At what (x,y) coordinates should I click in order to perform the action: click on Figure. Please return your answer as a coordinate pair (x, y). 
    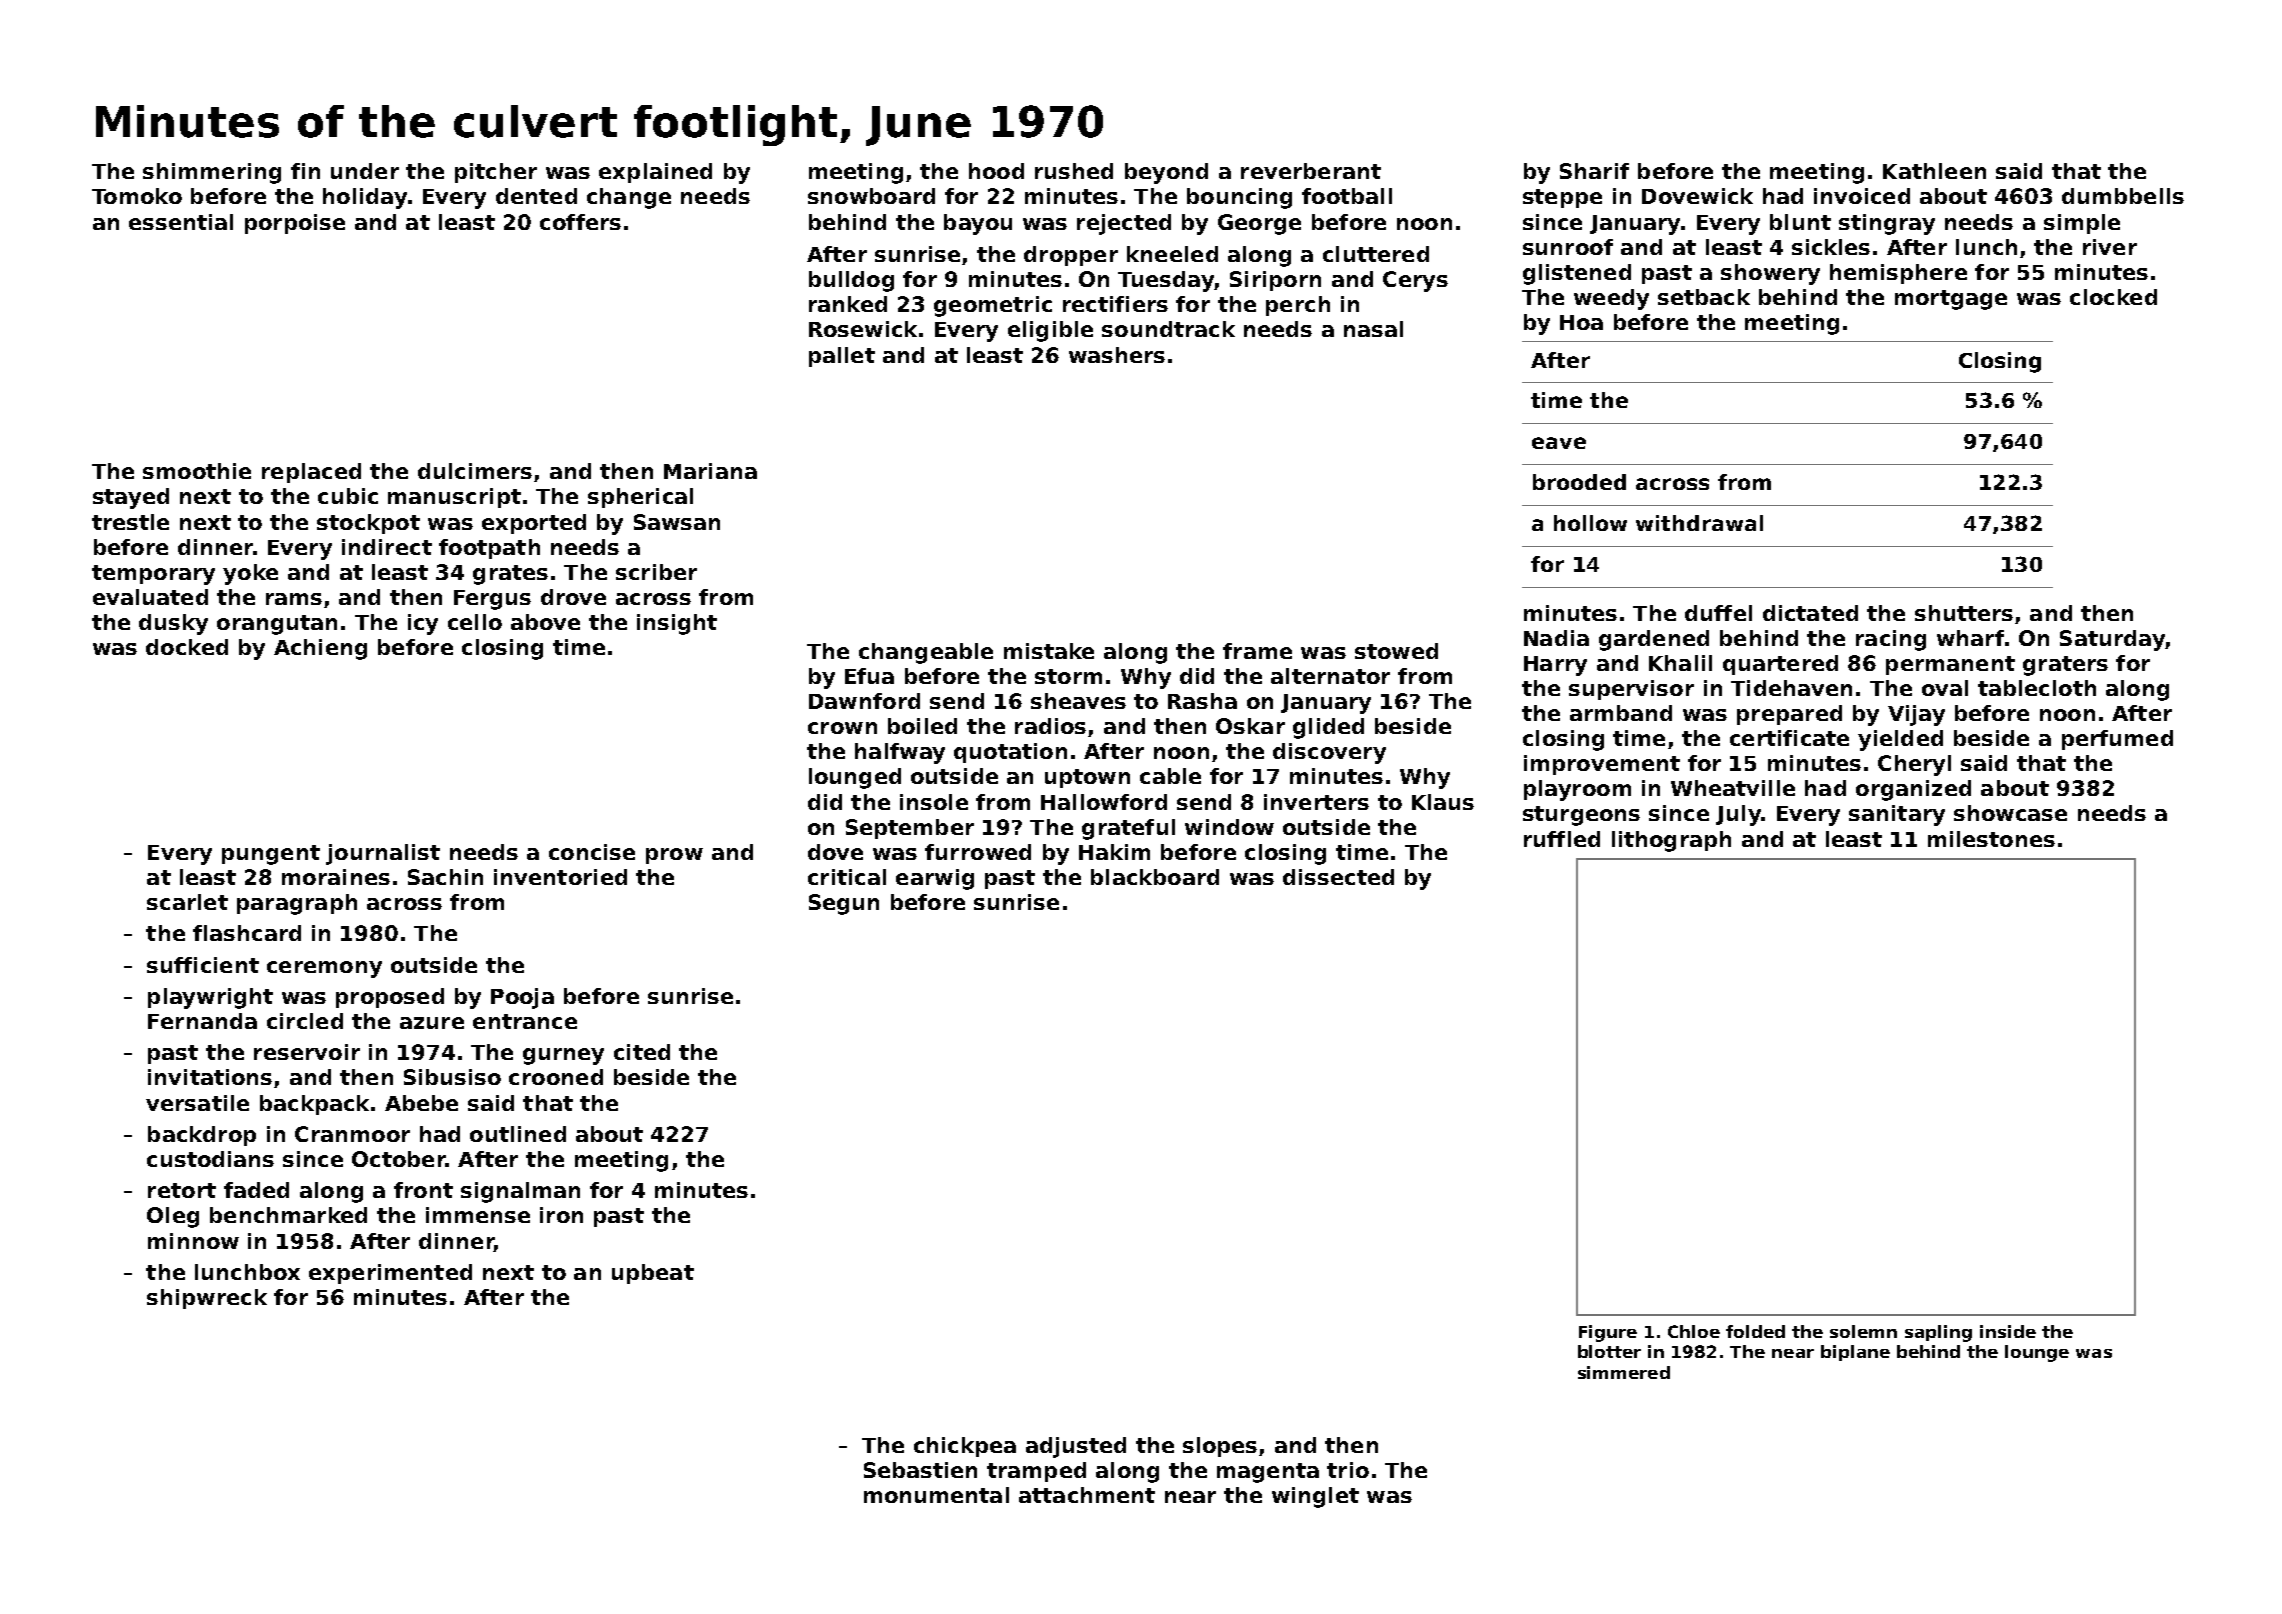
    Looking at the image, I should click on (1608, 1333).
